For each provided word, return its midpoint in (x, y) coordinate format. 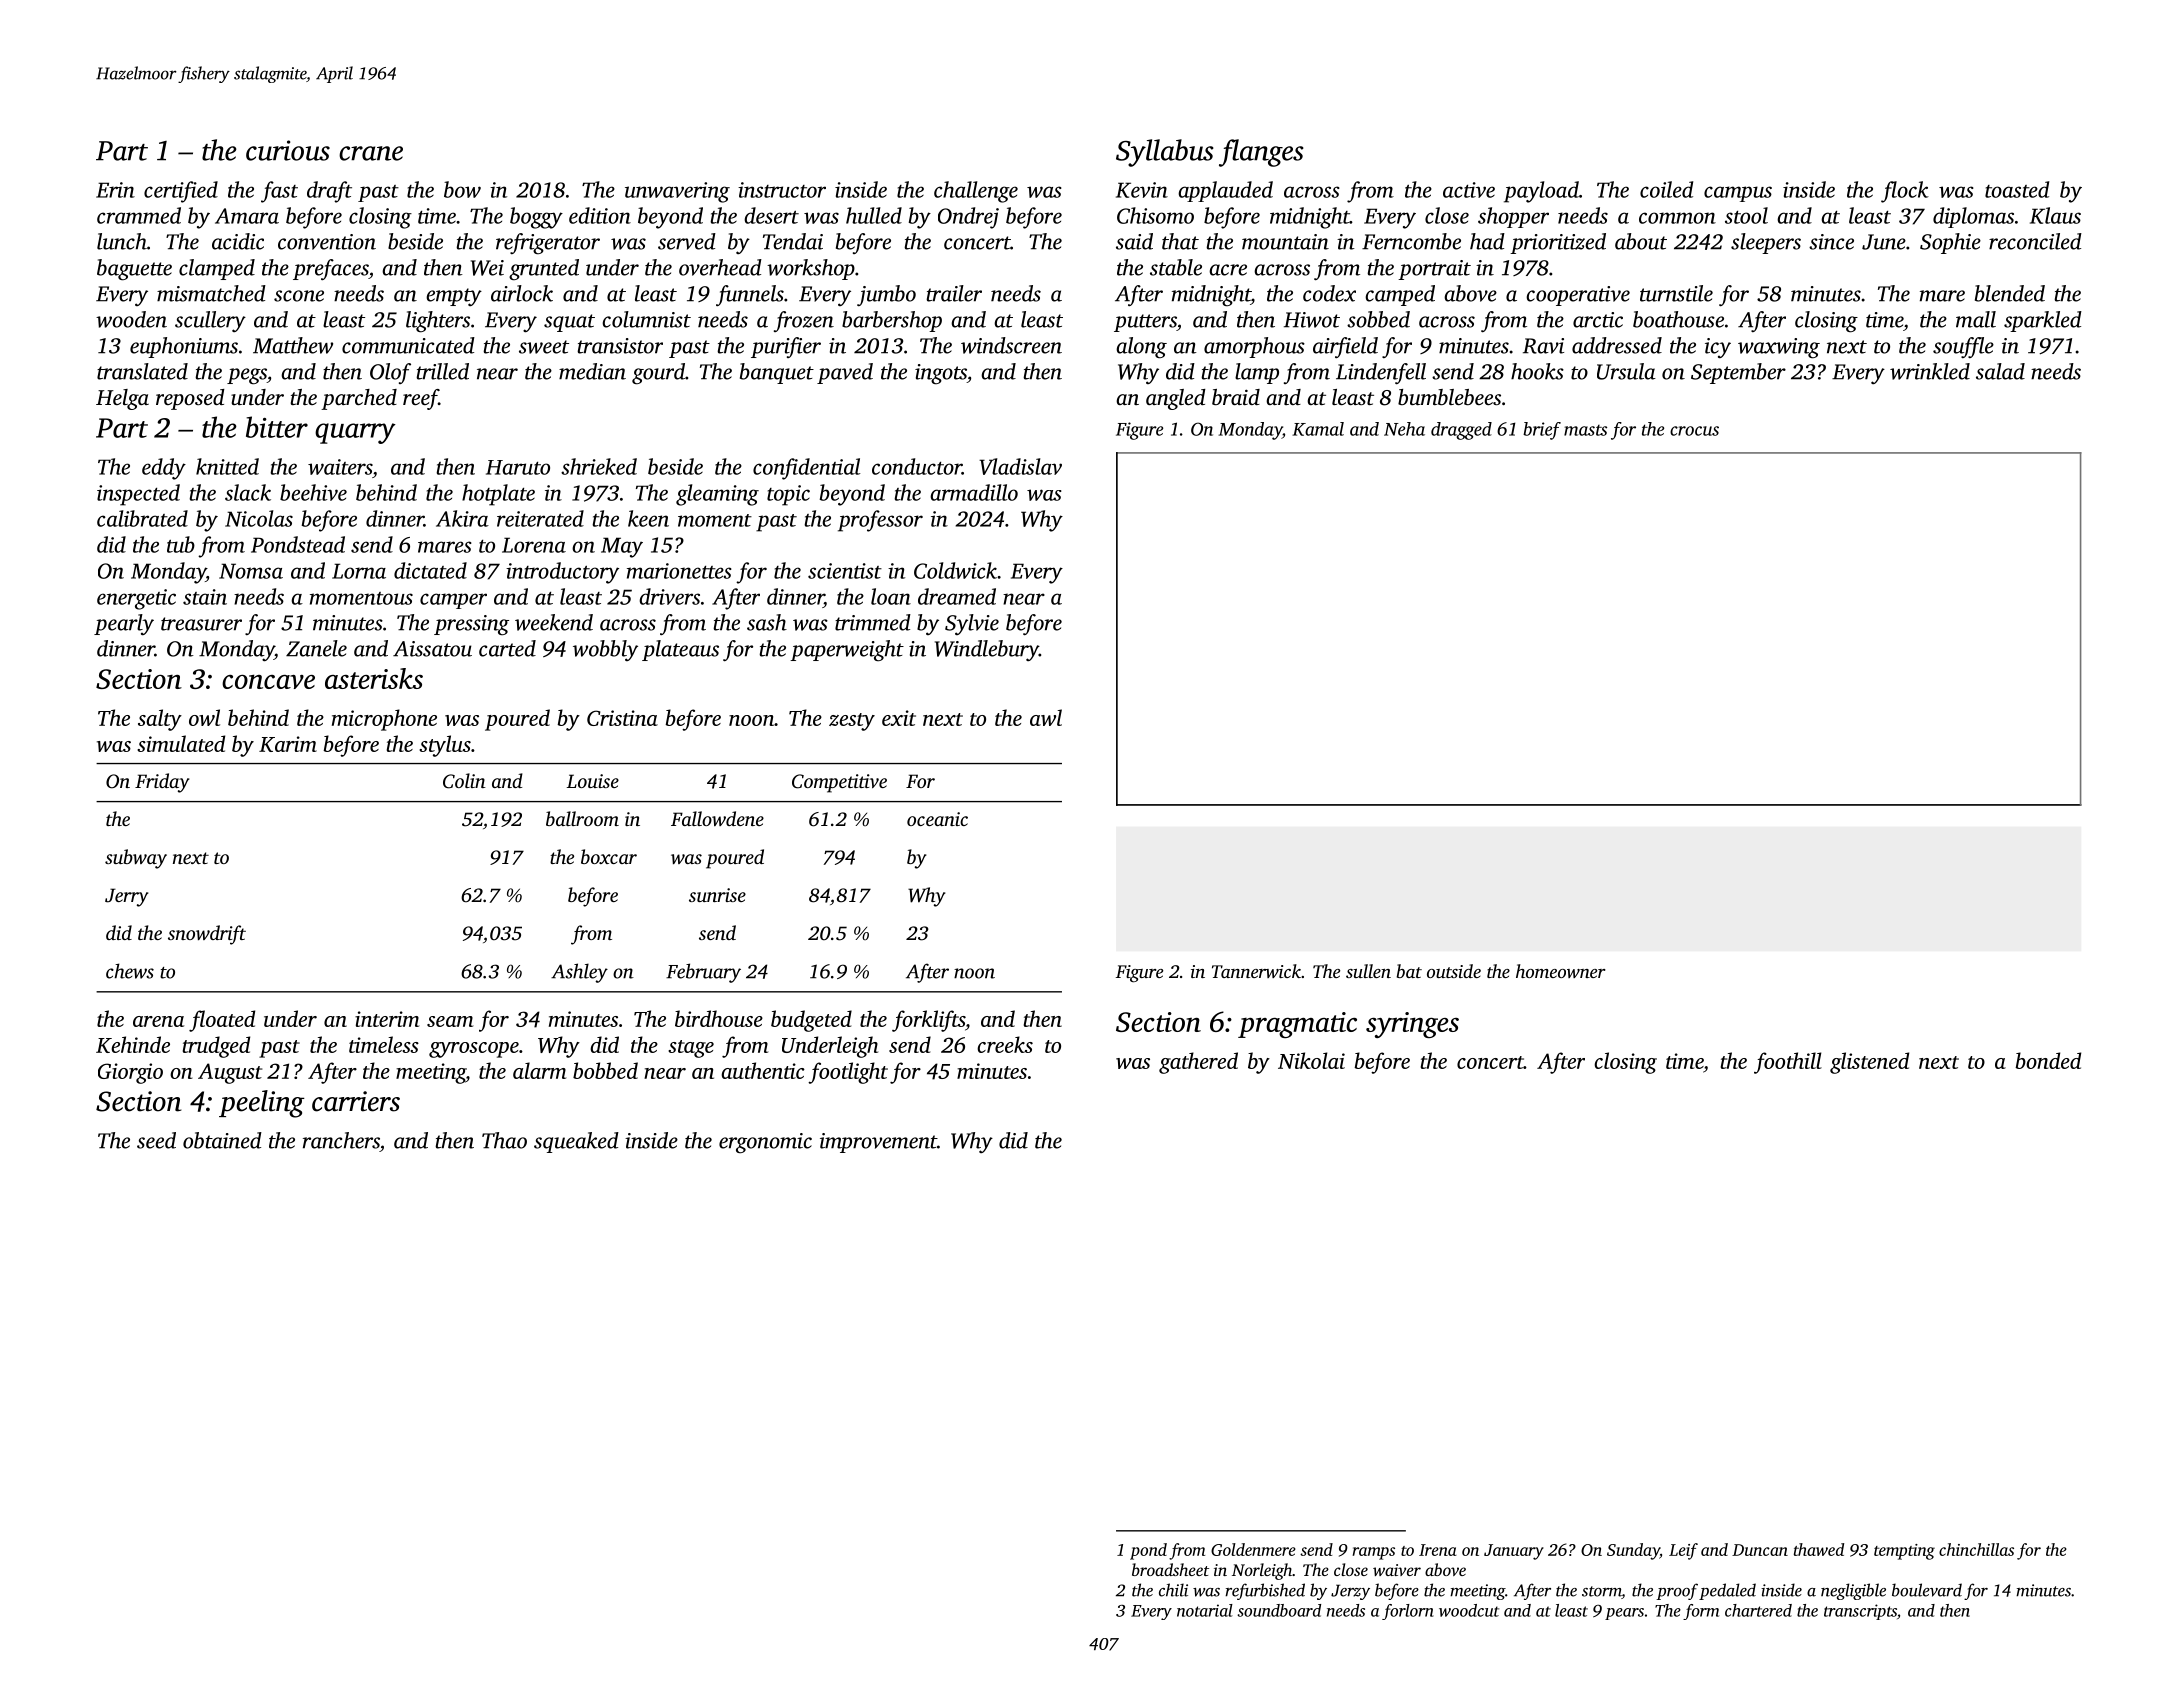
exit (899, 718)
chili (1173, 1590)
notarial (1205, 1610)
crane (371, 153)
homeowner (1561, 971)
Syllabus (1165, 153)
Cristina (622, 718)
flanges (1261, 153)
